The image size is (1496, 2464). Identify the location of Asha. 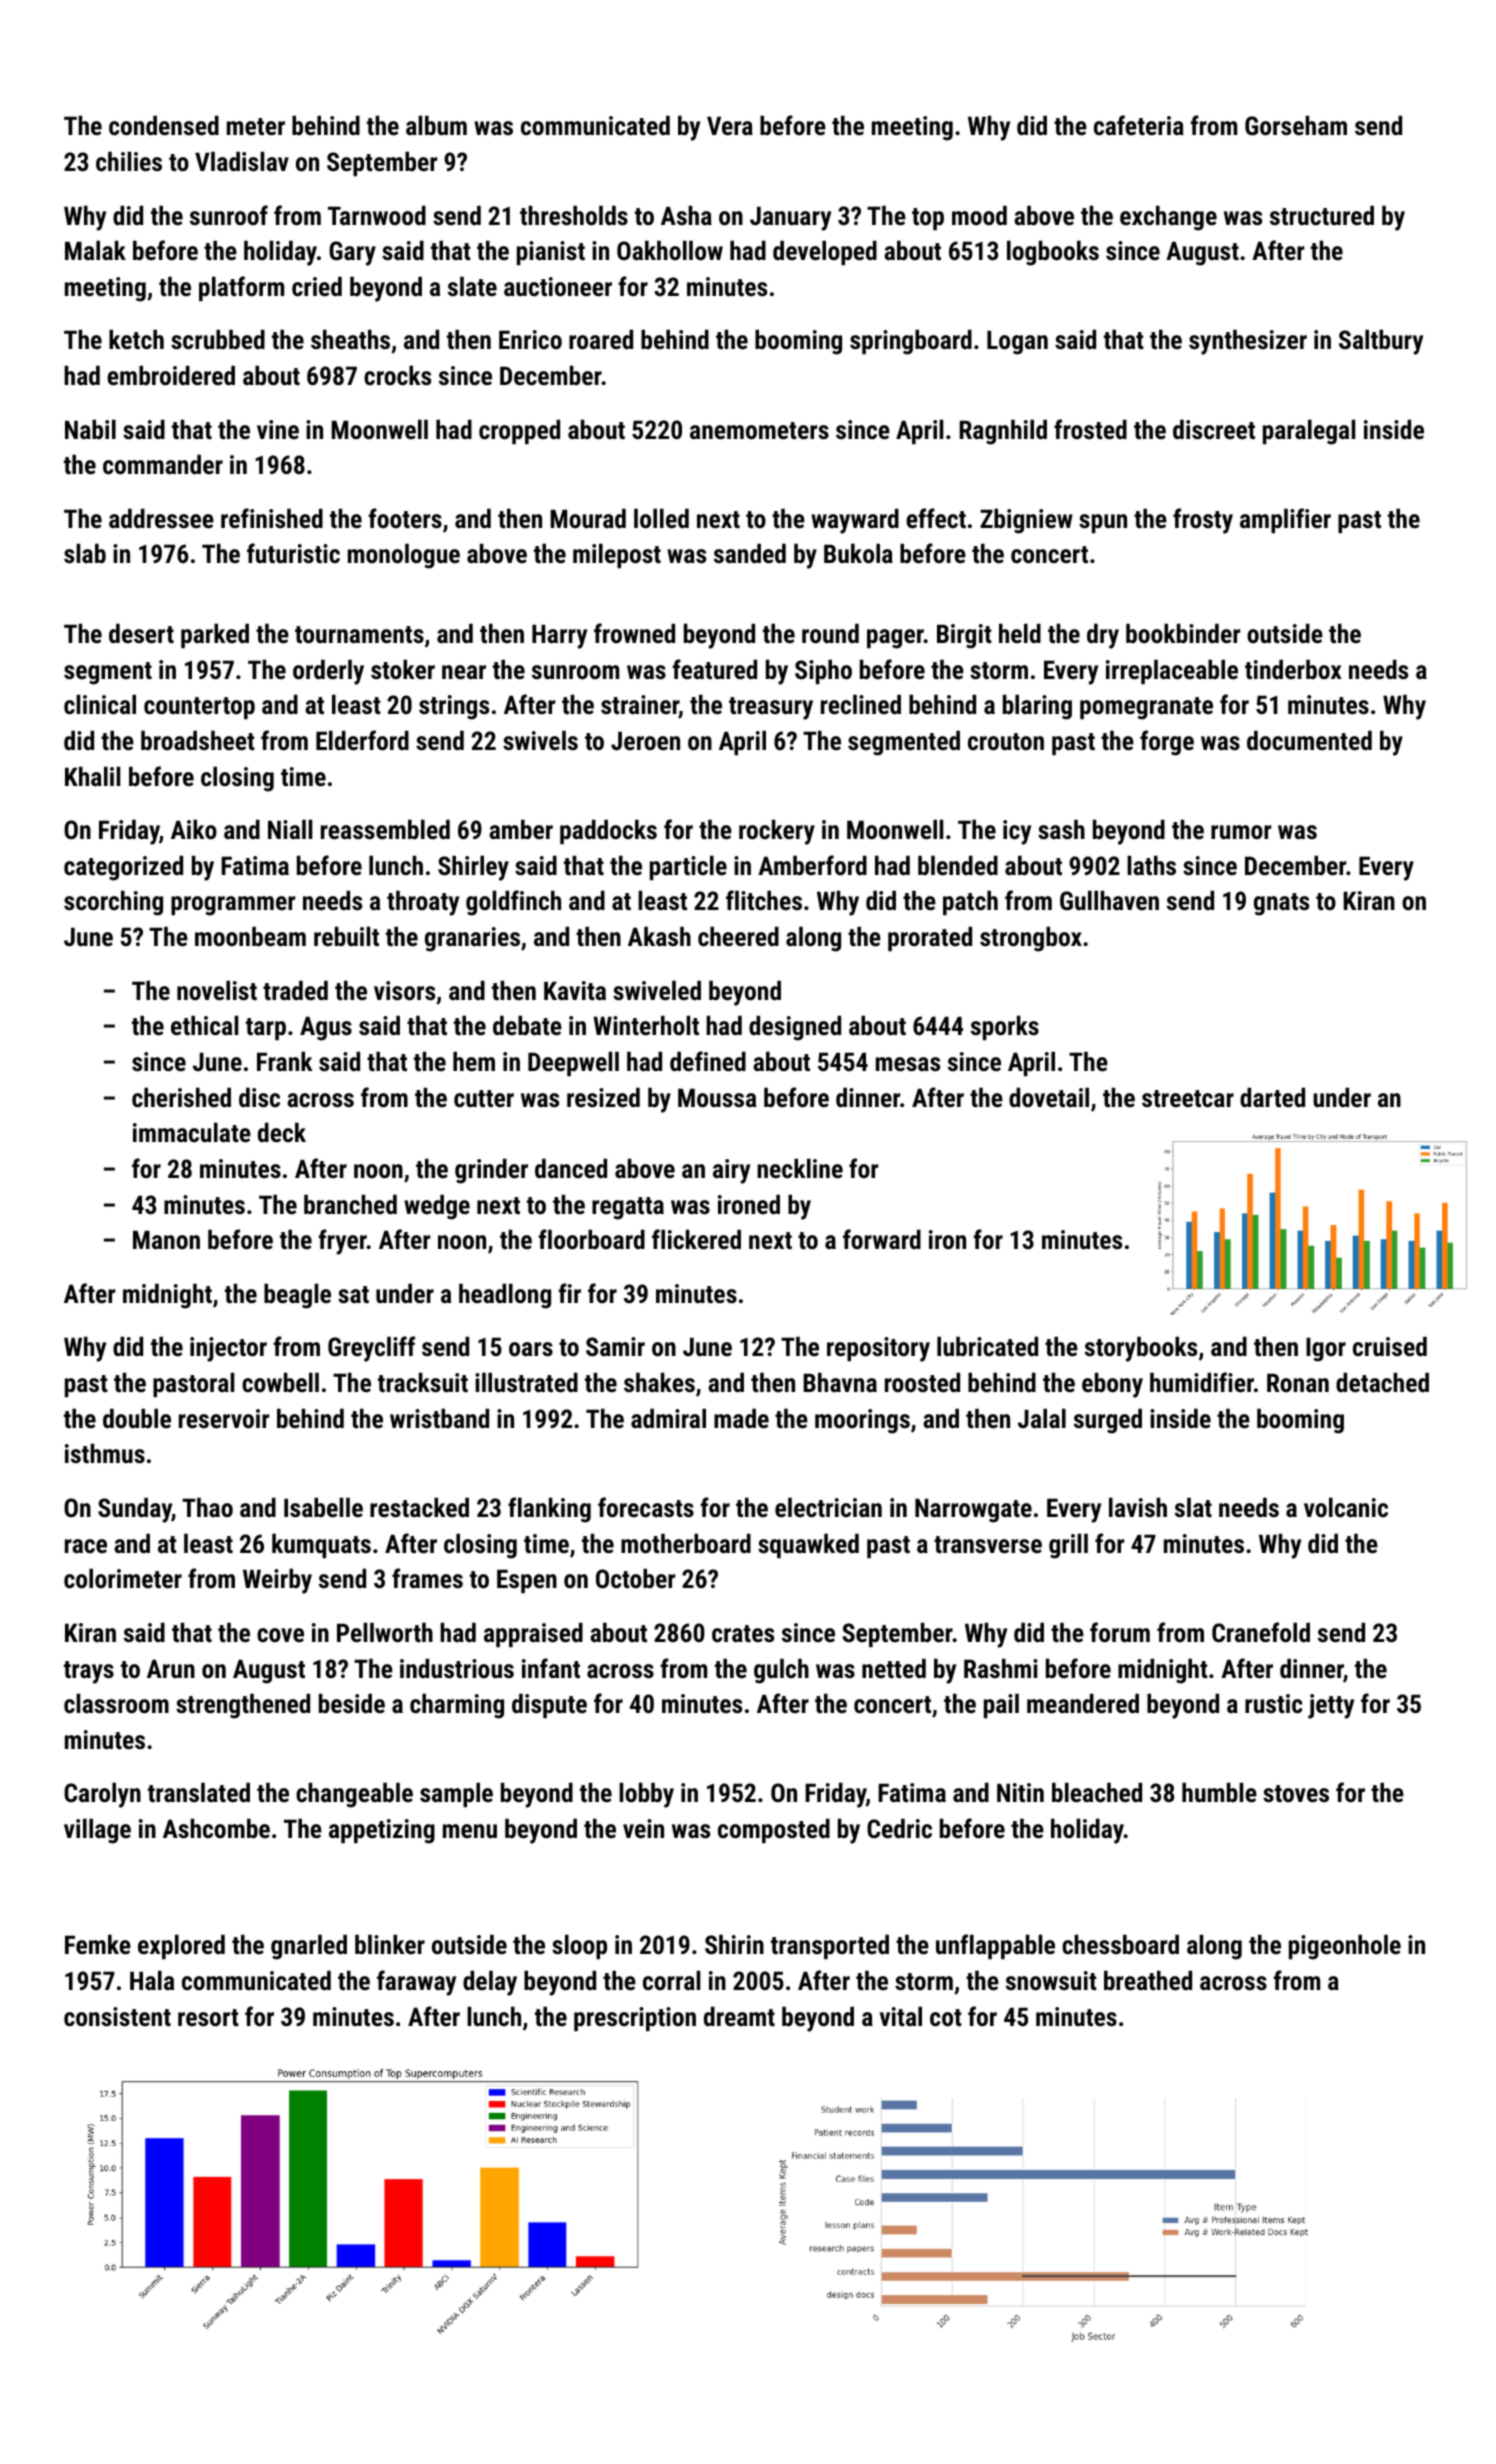
(686, 215).
